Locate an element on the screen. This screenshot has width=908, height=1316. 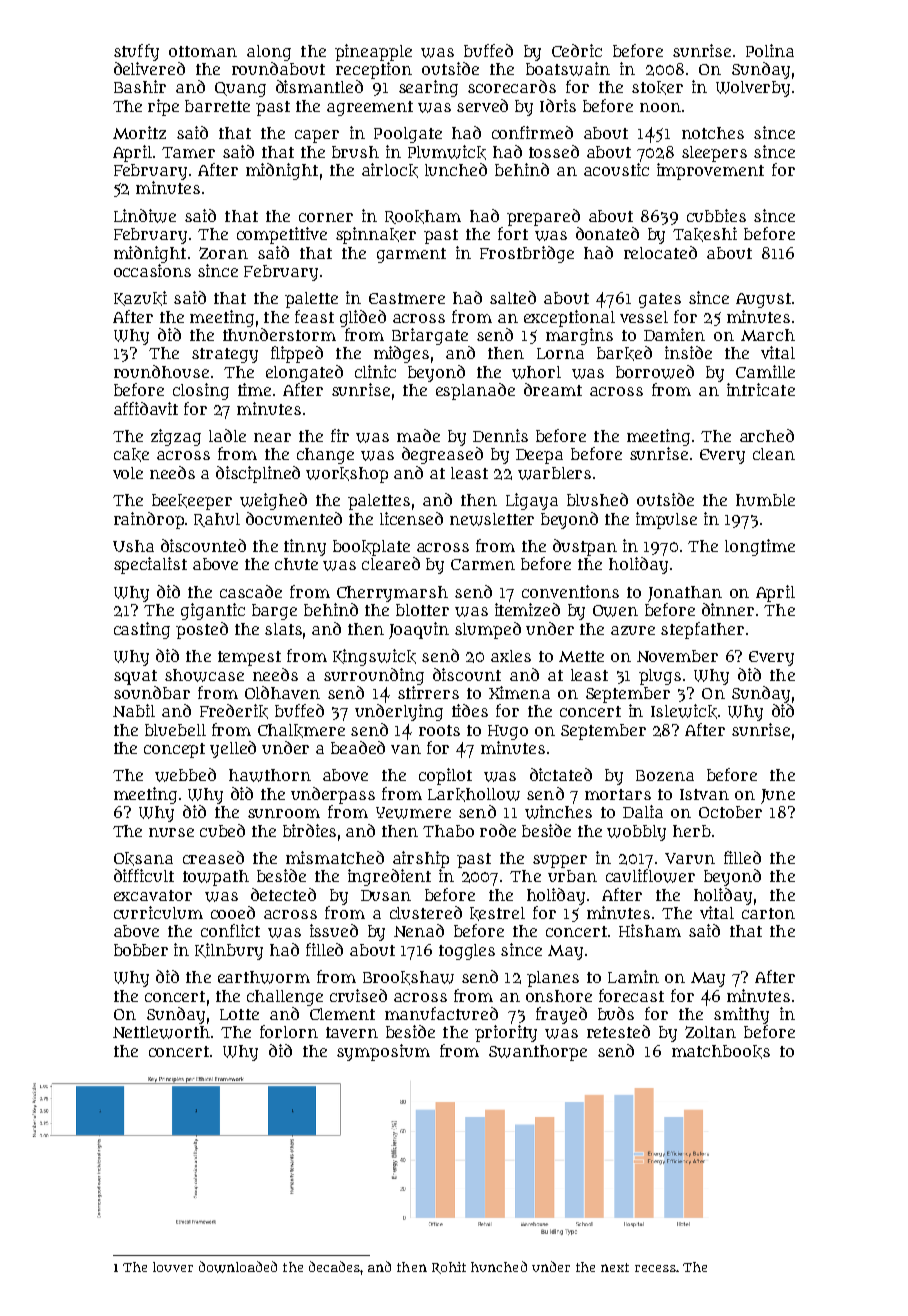
esplanade is located at coordinates (475, 391).
